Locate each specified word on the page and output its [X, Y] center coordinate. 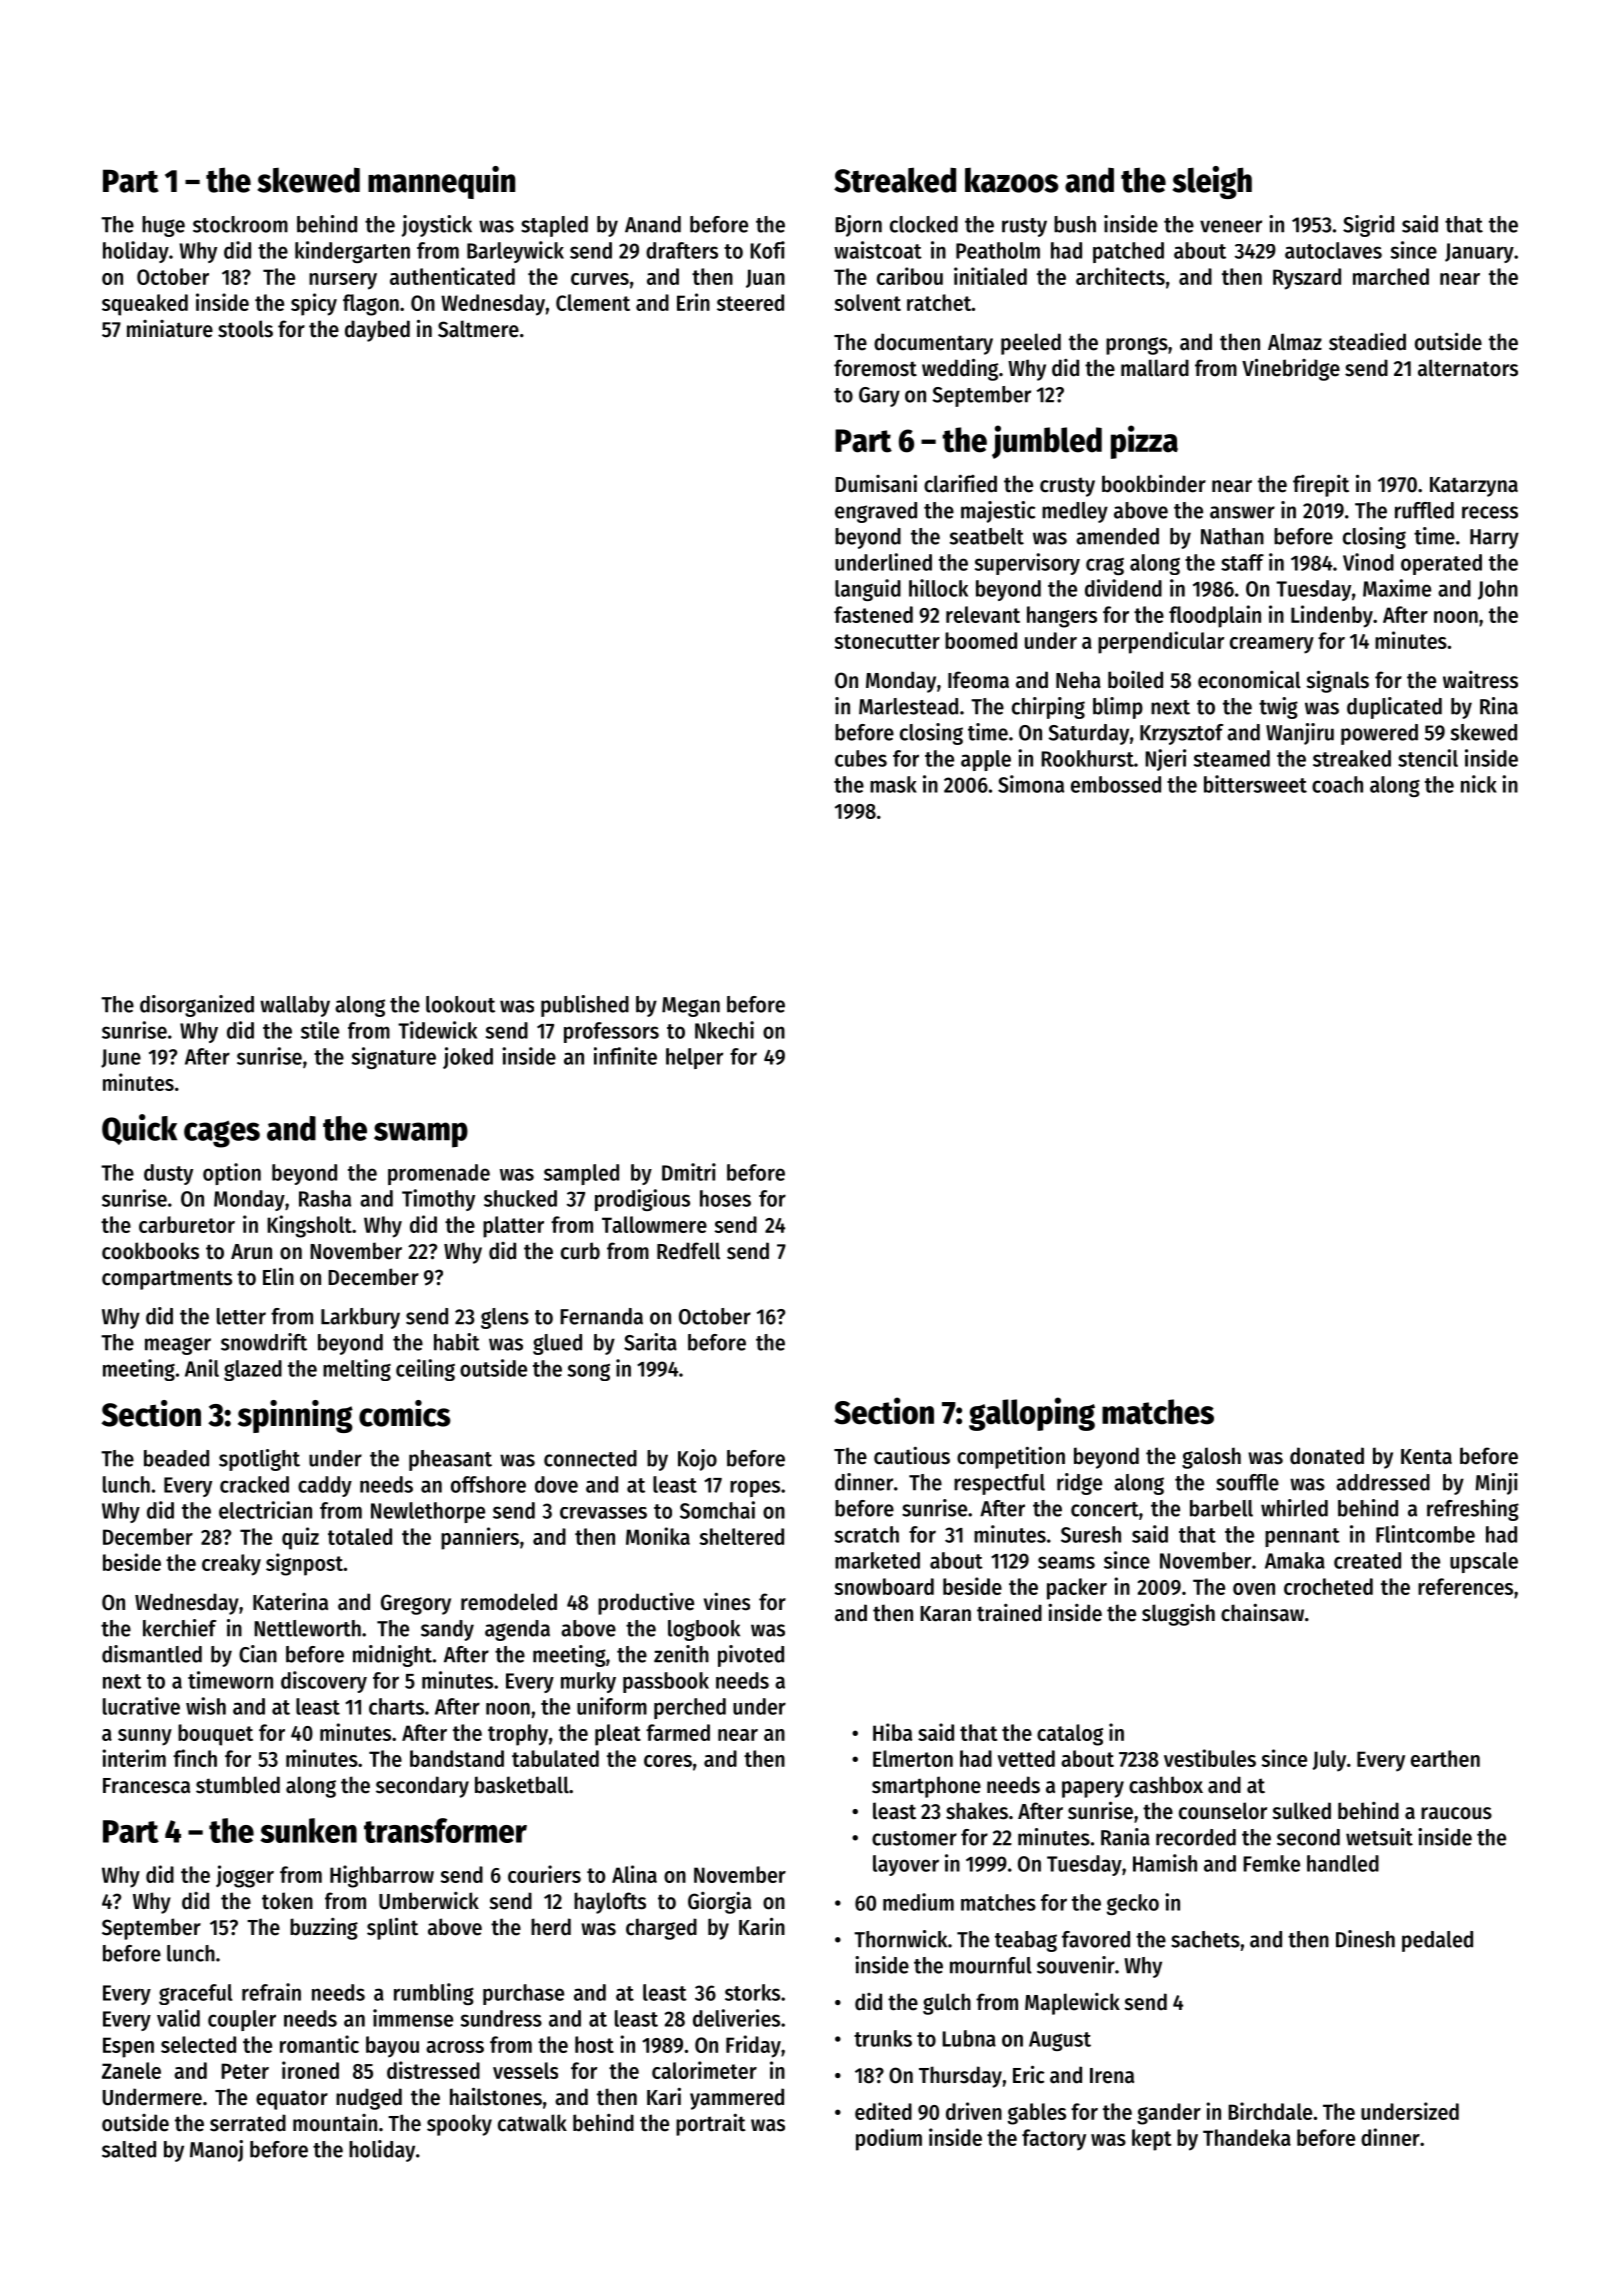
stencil [1428, 758]
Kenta [1426, 1457]
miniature [170, 329]
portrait [711, 2124]
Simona [1031, 784]
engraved [876, 512]
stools [245, 329]
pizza [1144, 442]
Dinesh [1365, 1939]
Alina [634, 1874]
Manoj [216, 2151]
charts [396, 1706]
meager [178, 1346]
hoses [725, 1198]
